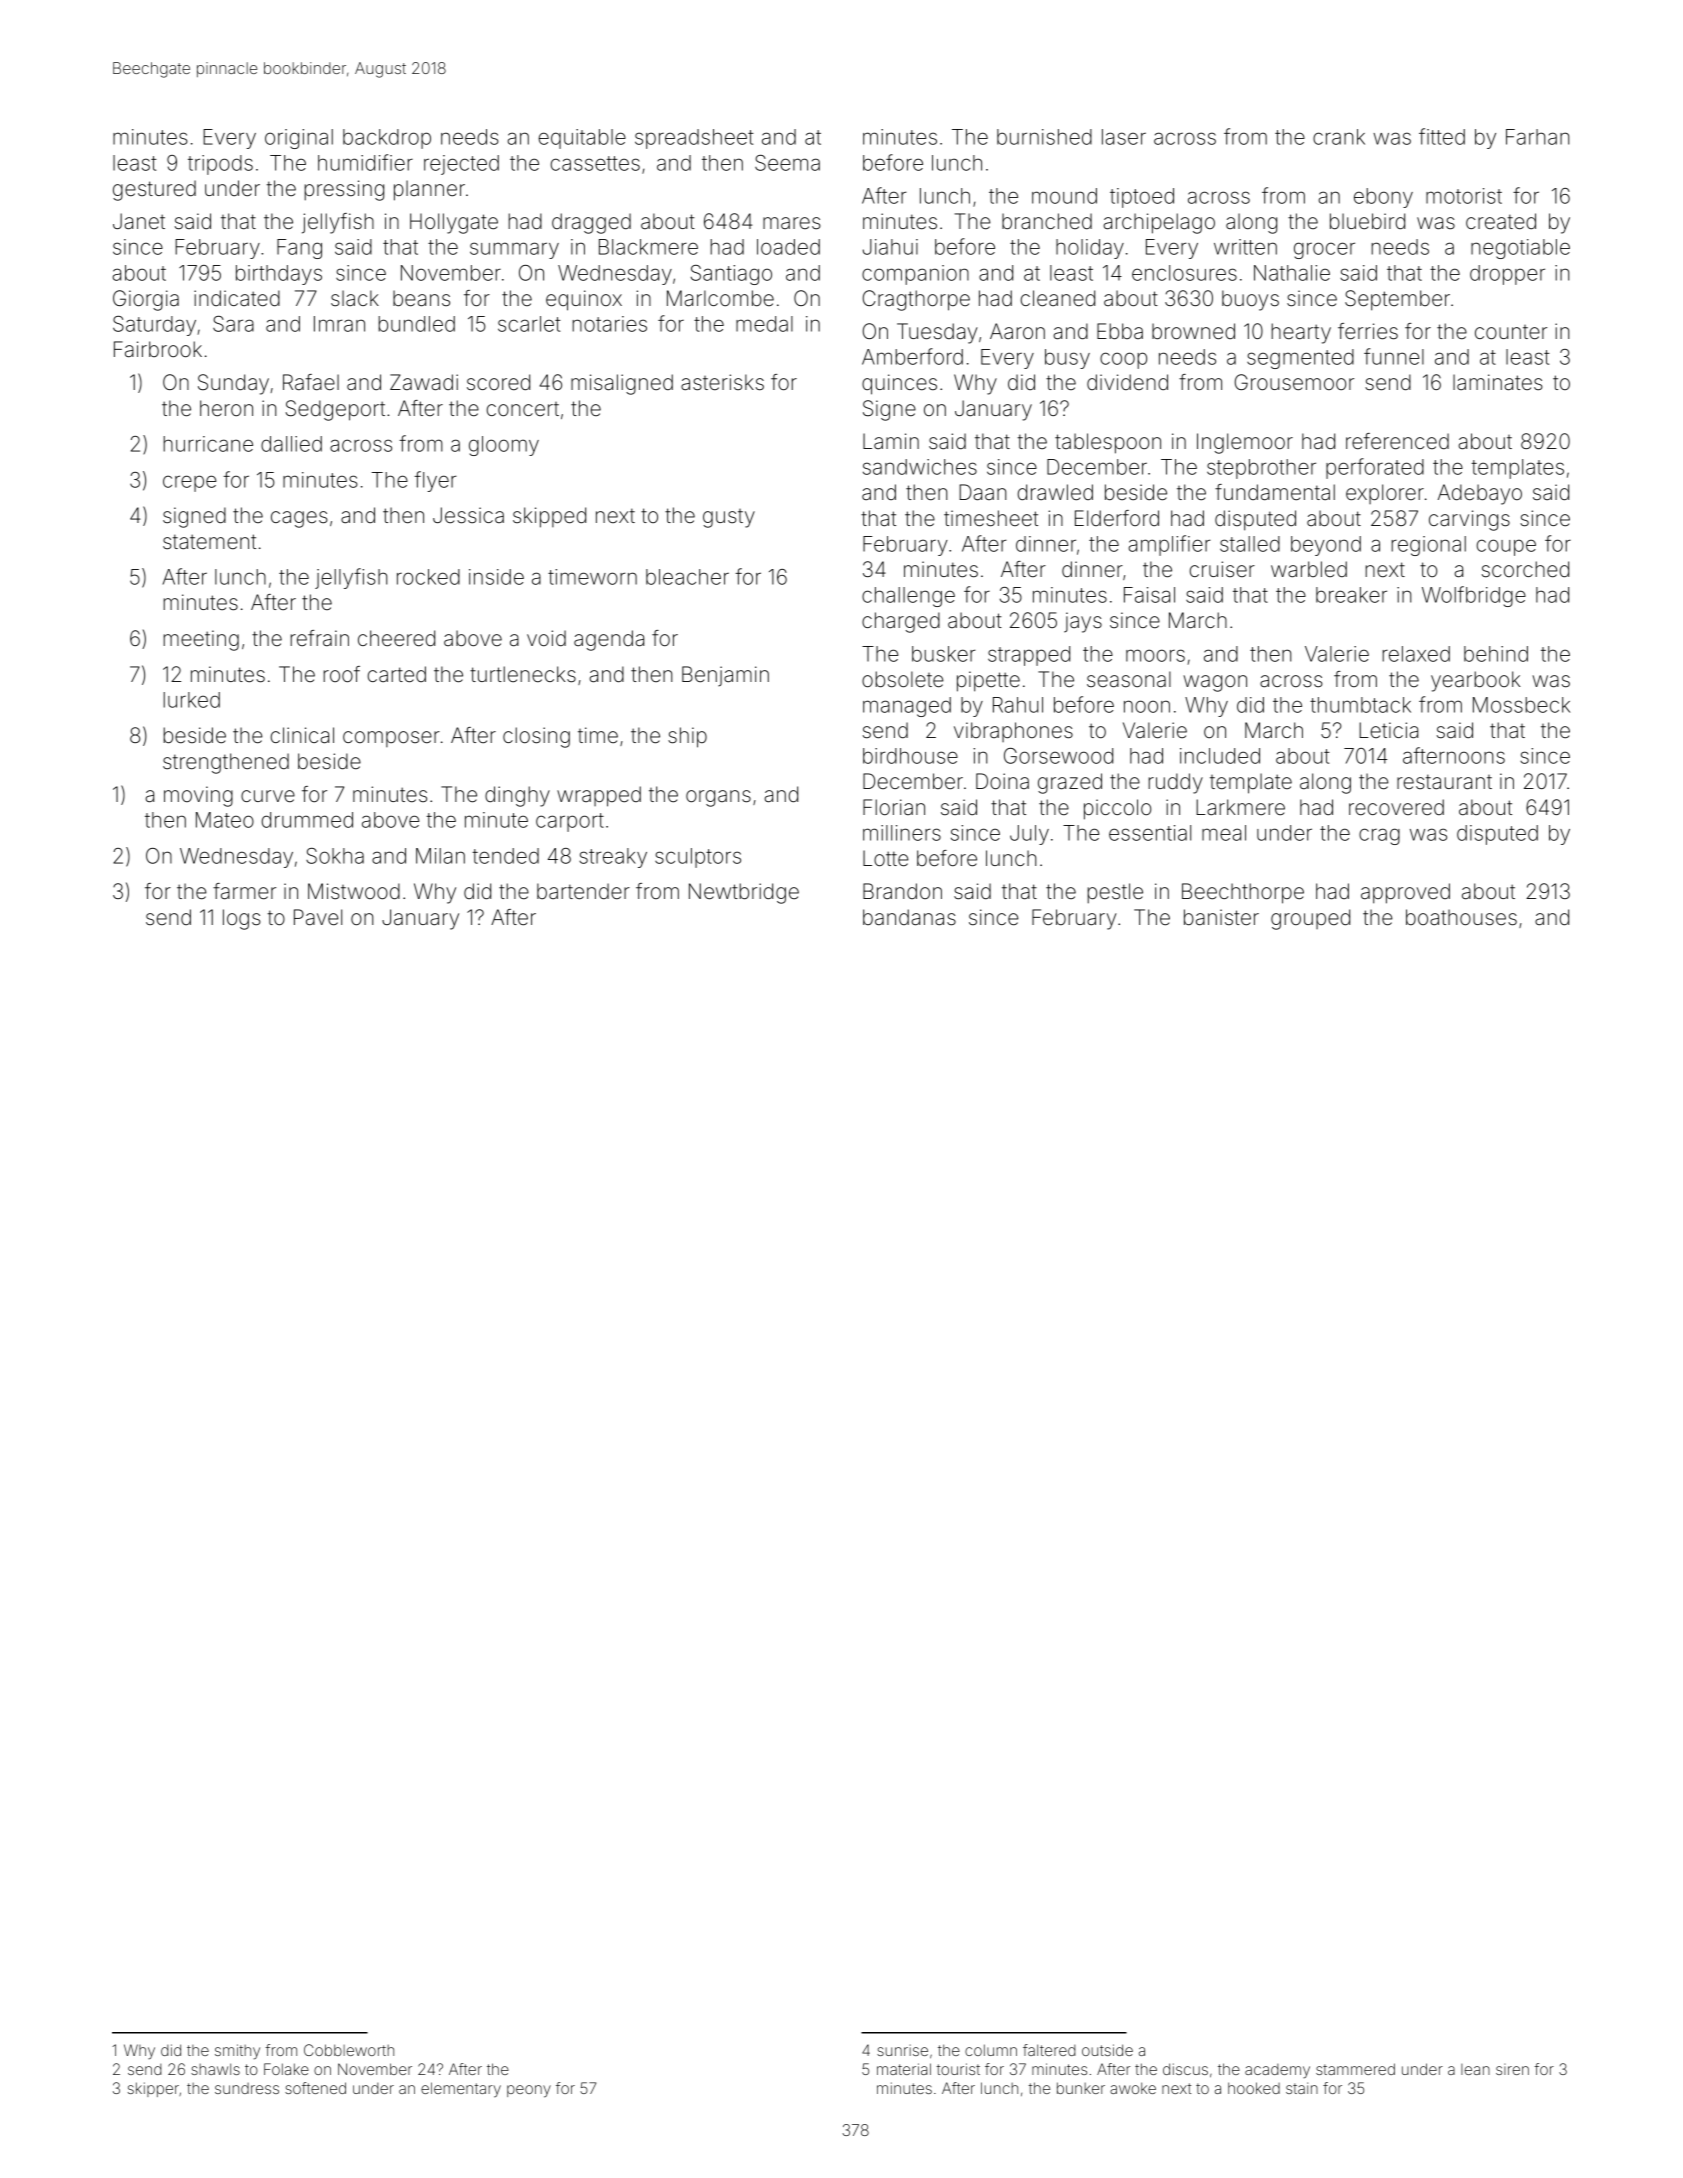 Image resolution: width=1683 pixels, height=2178 pixels. I want to click on material, so click(904, 2069).
